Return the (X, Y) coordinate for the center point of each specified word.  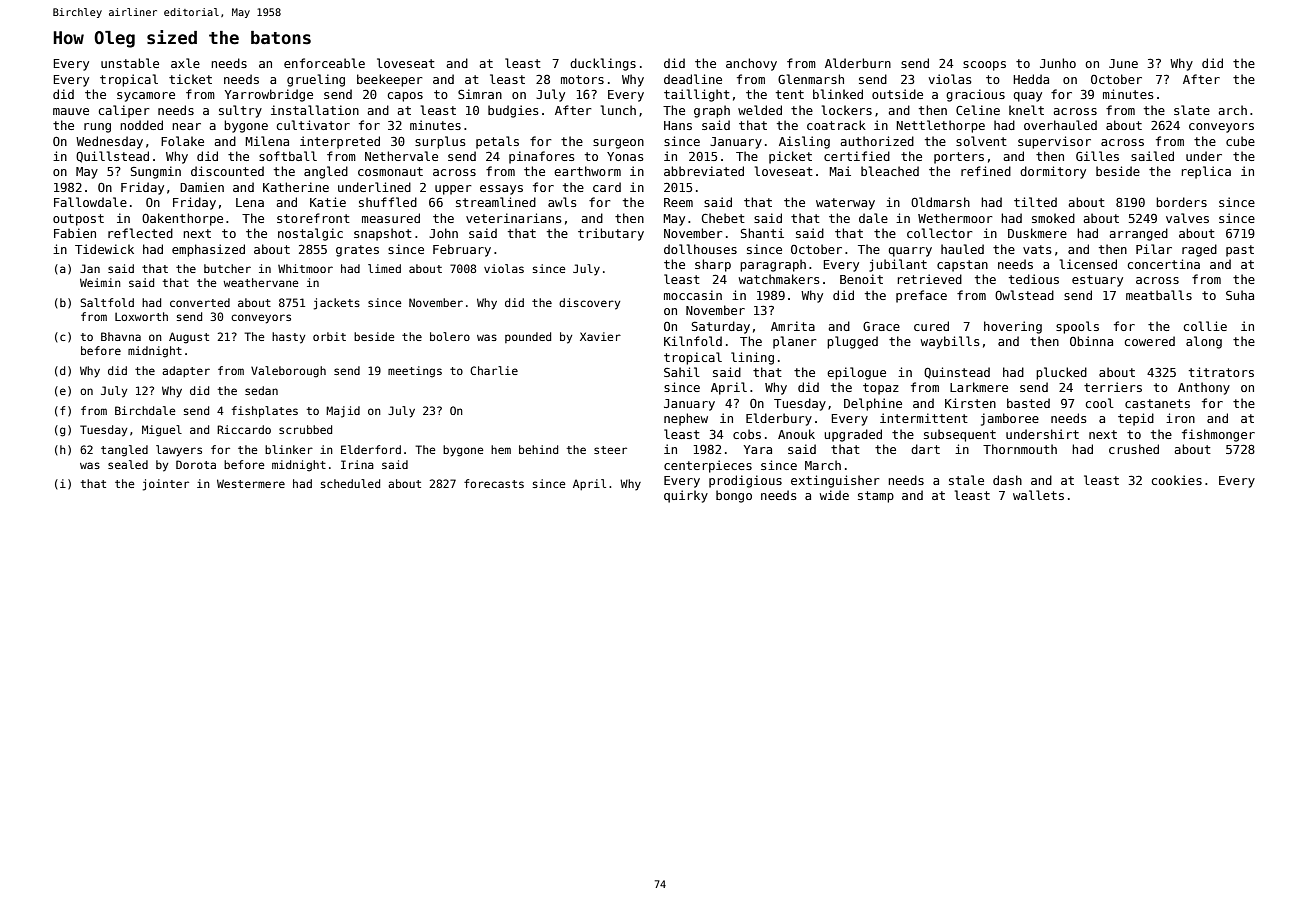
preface (921, 296)
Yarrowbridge (269, 95)
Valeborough (288, 372)
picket (790, 157)
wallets (1038, 495)
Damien (202, 187)
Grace (881, 326)
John (443, 233)
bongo (734, 496)
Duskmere (1037, 233)
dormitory (1053, 172)
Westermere (251, 483)
